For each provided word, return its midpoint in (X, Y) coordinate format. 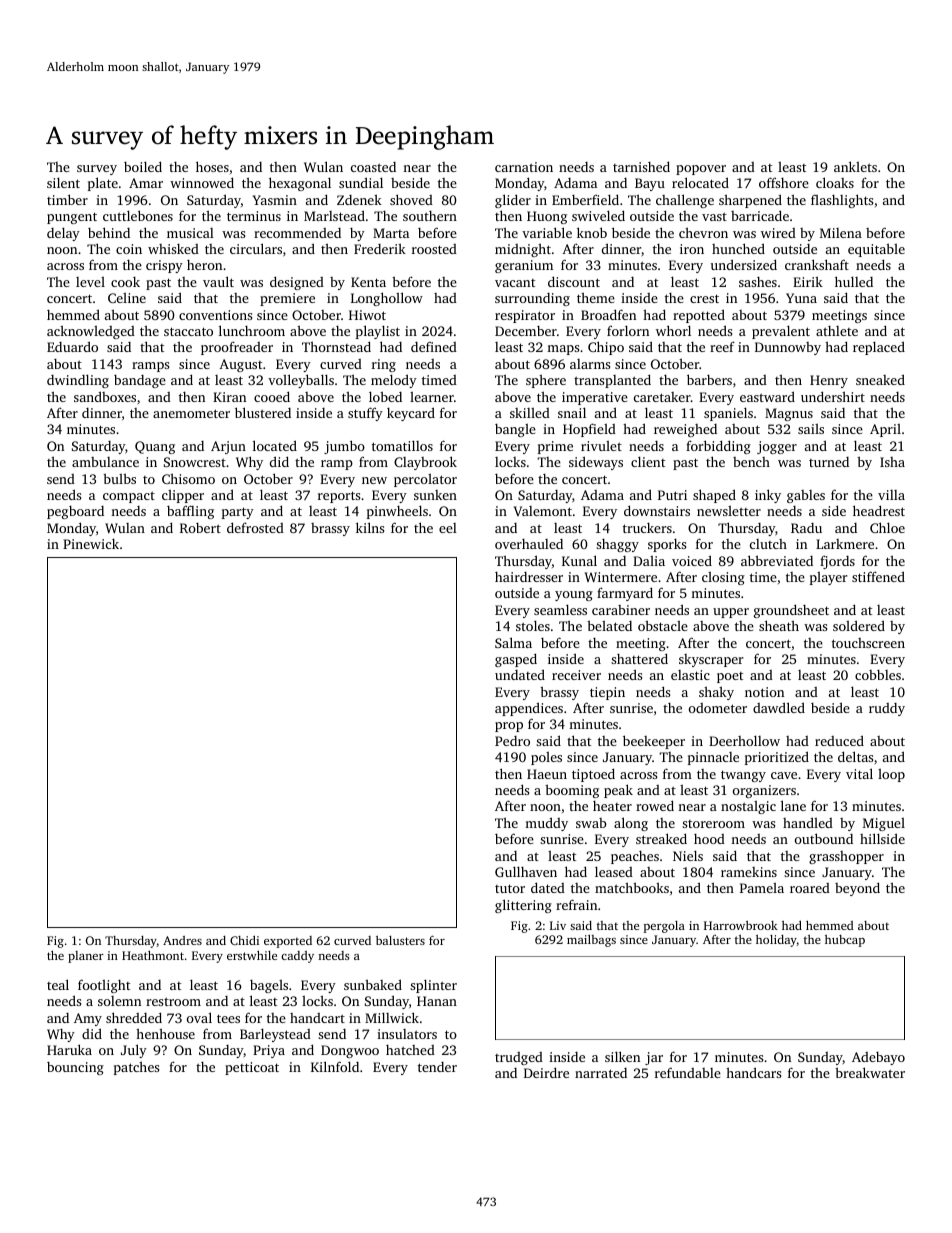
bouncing (75, 1068)
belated (609, 625)
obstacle (663, 625)
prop (509, 727)
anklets (855, 166)
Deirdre (546, 1072)
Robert (200, 528)
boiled (143, 166)
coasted (373, 167)
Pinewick (91, 544)
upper (731, 613)
